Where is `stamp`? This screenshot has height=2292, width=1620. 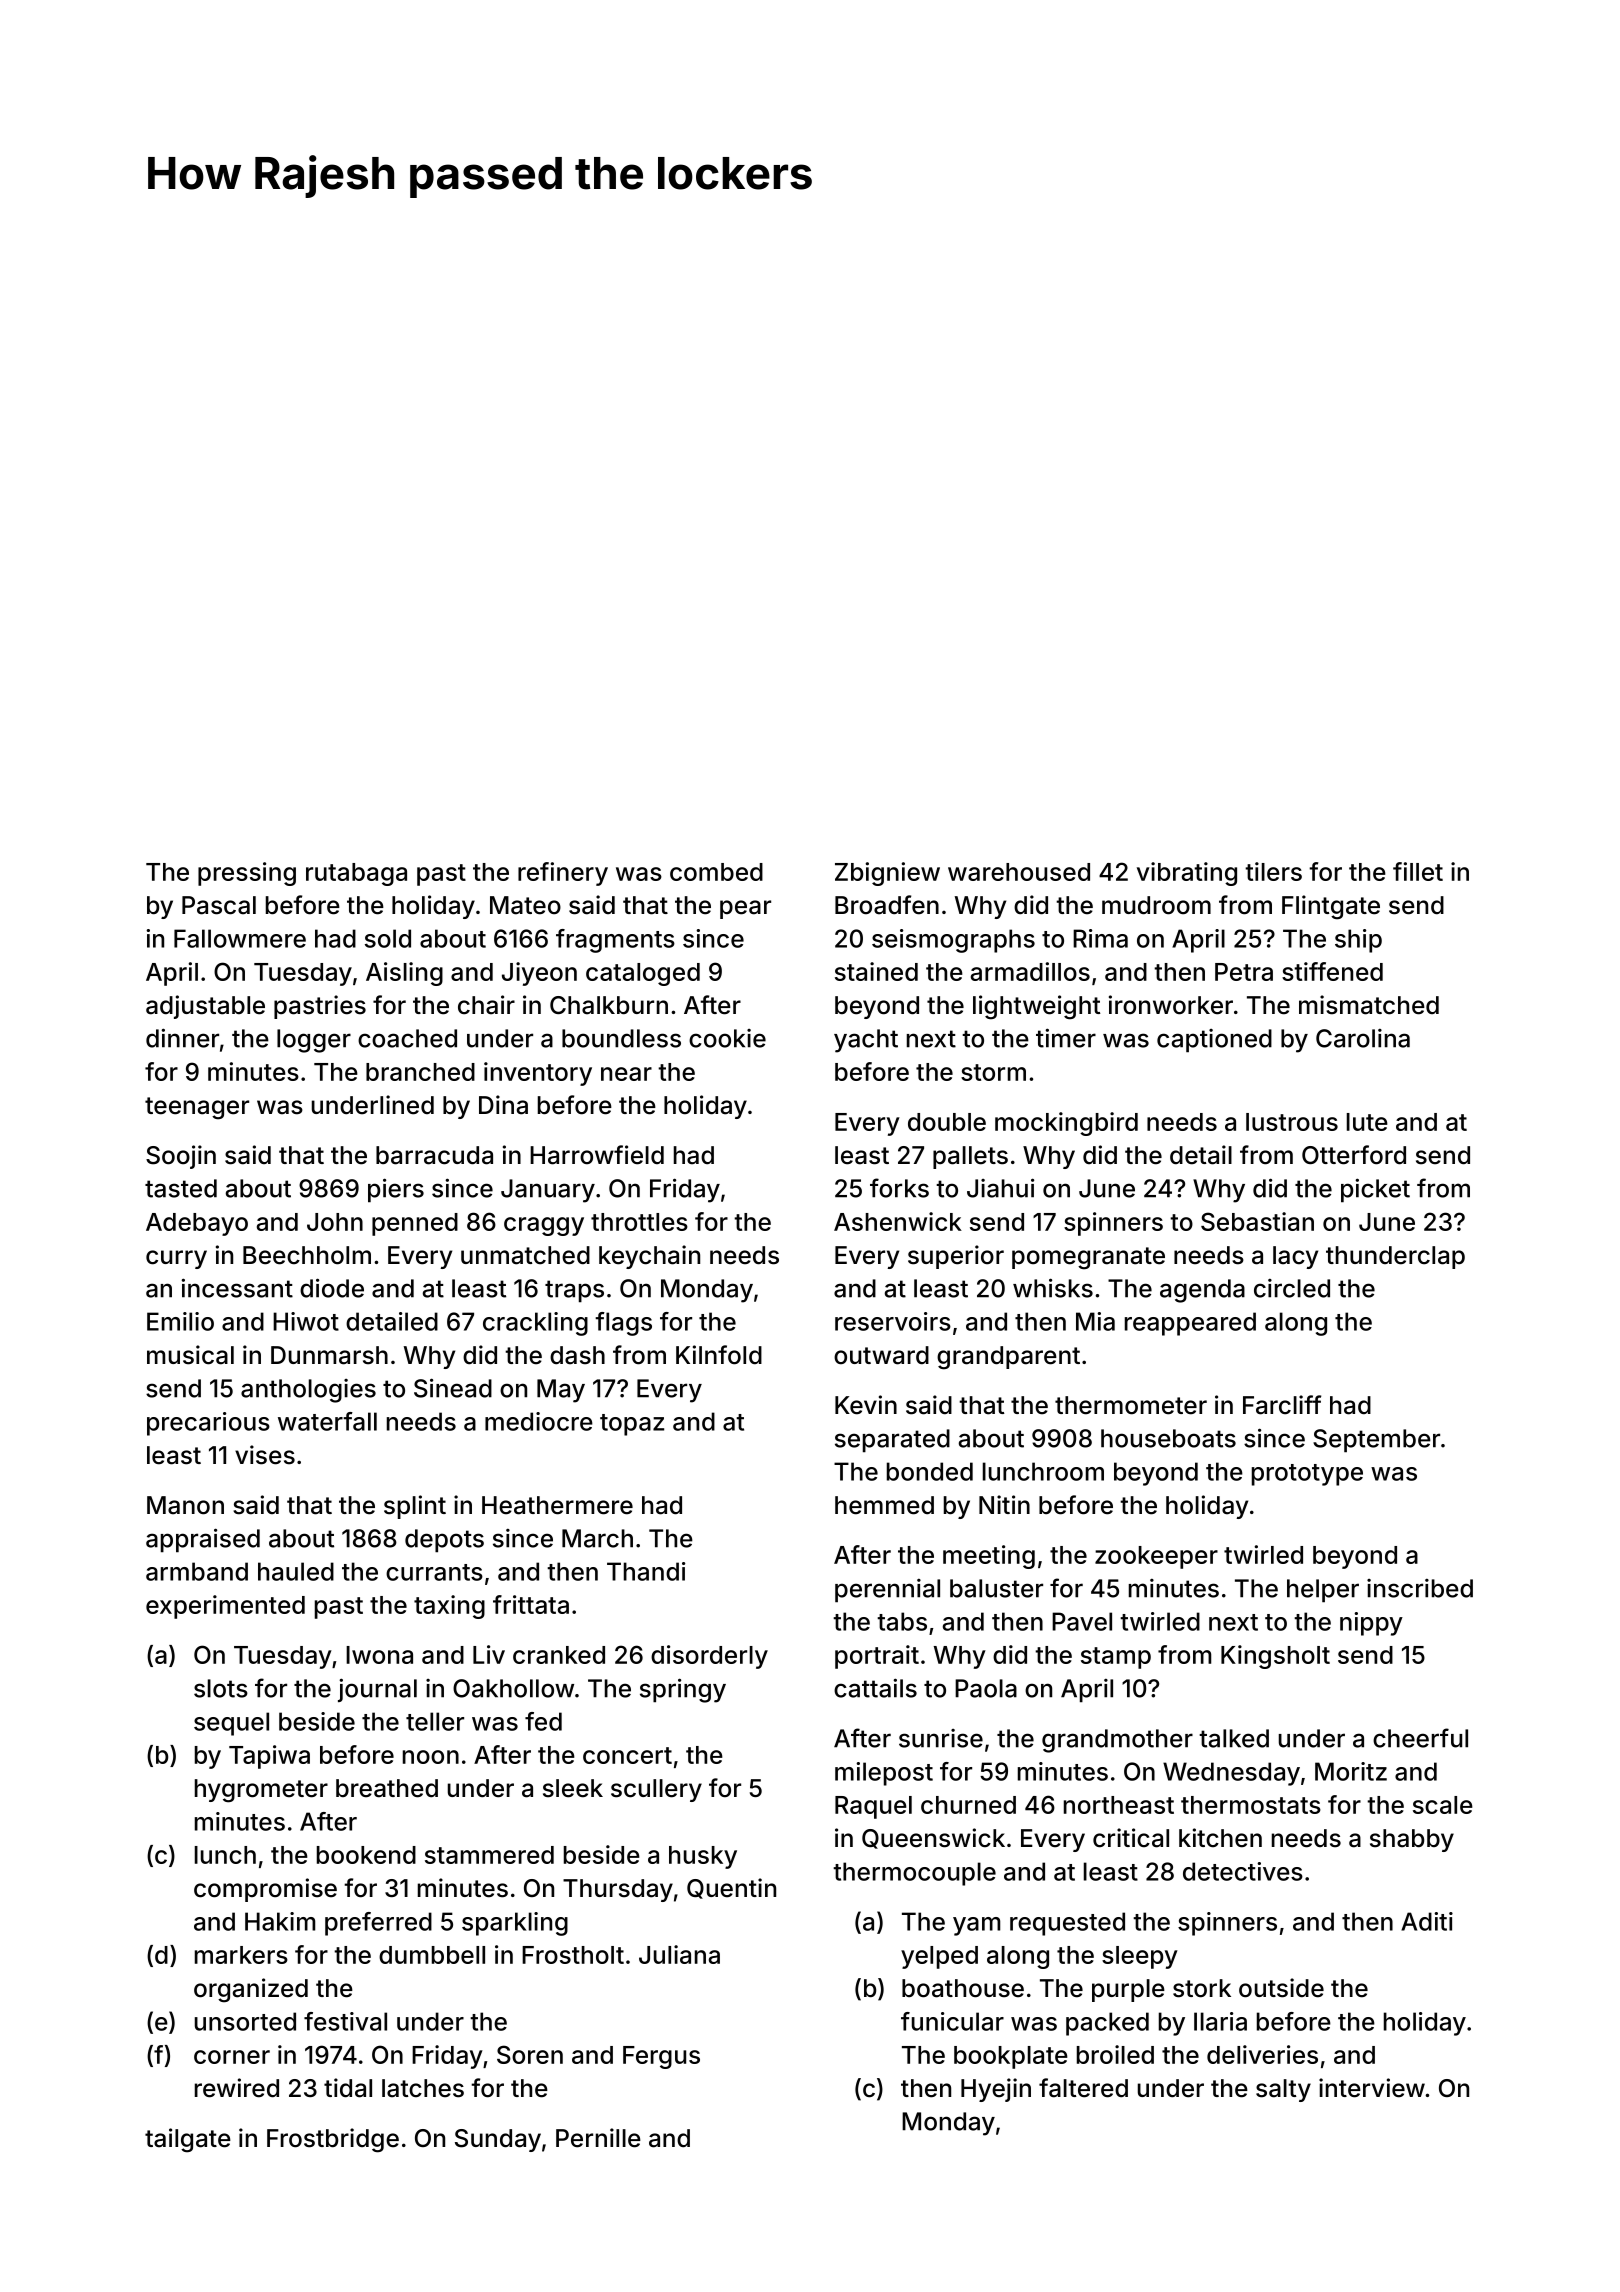
stamp is located at coordinates (1116, 1658).
